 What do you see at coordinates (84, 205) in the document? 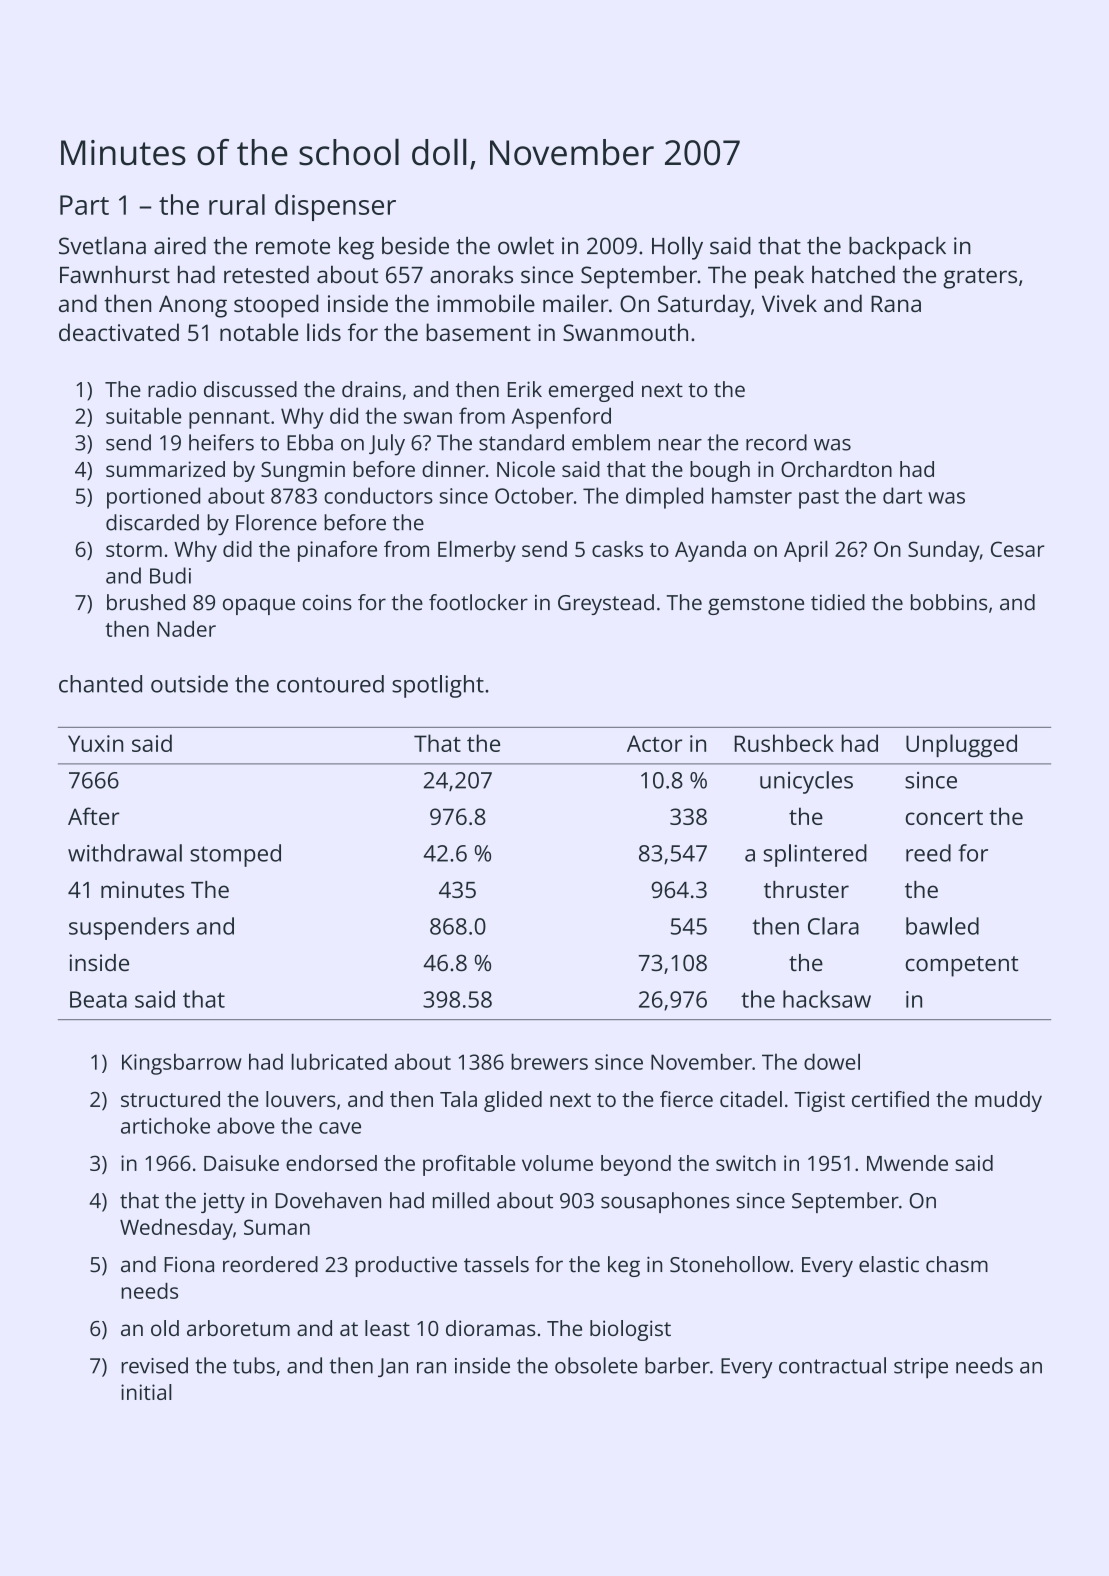
I see `Part` at bounding box center [84, 205].
